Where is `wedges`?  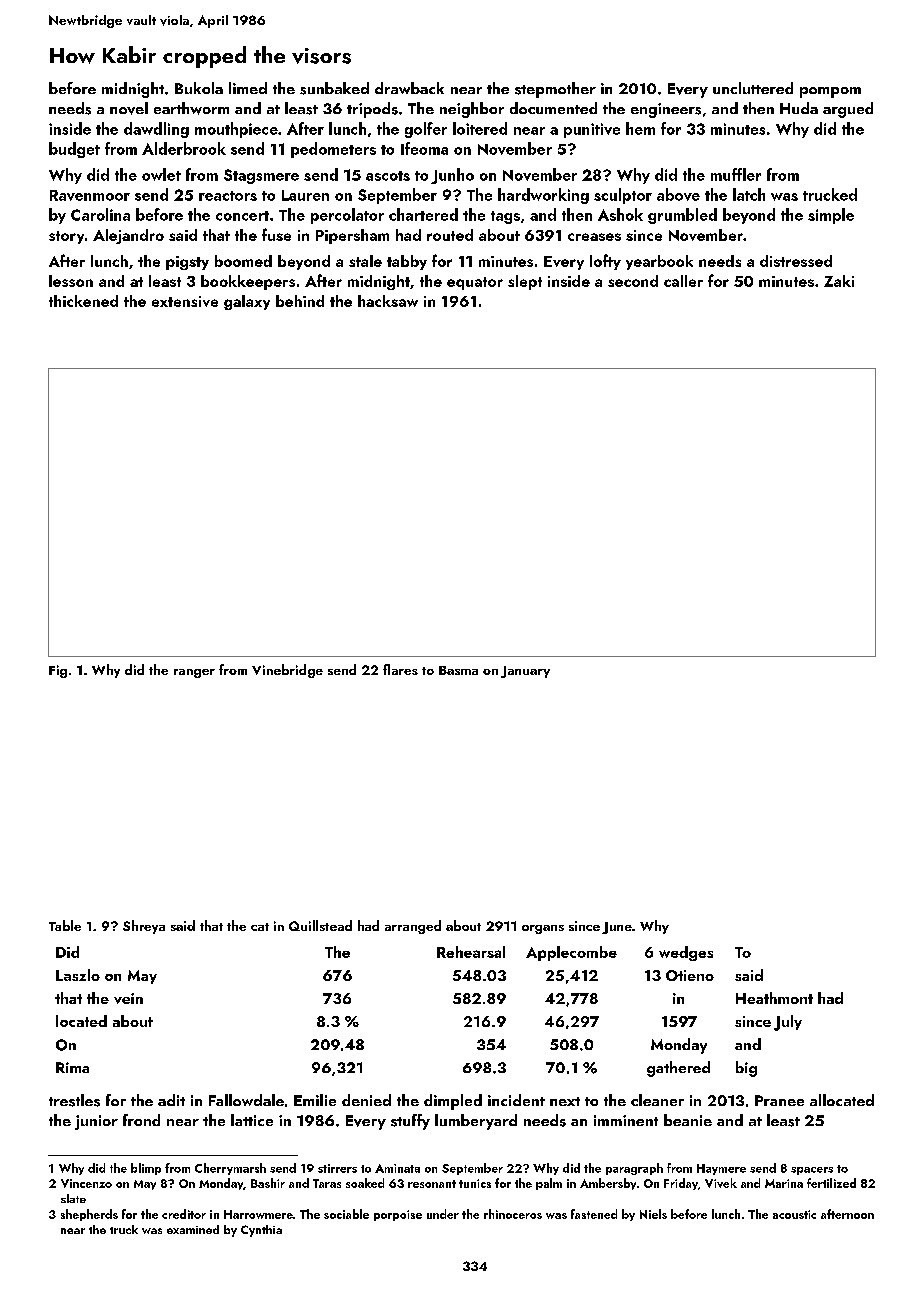 wedges is located at coordinates (686, 953).
